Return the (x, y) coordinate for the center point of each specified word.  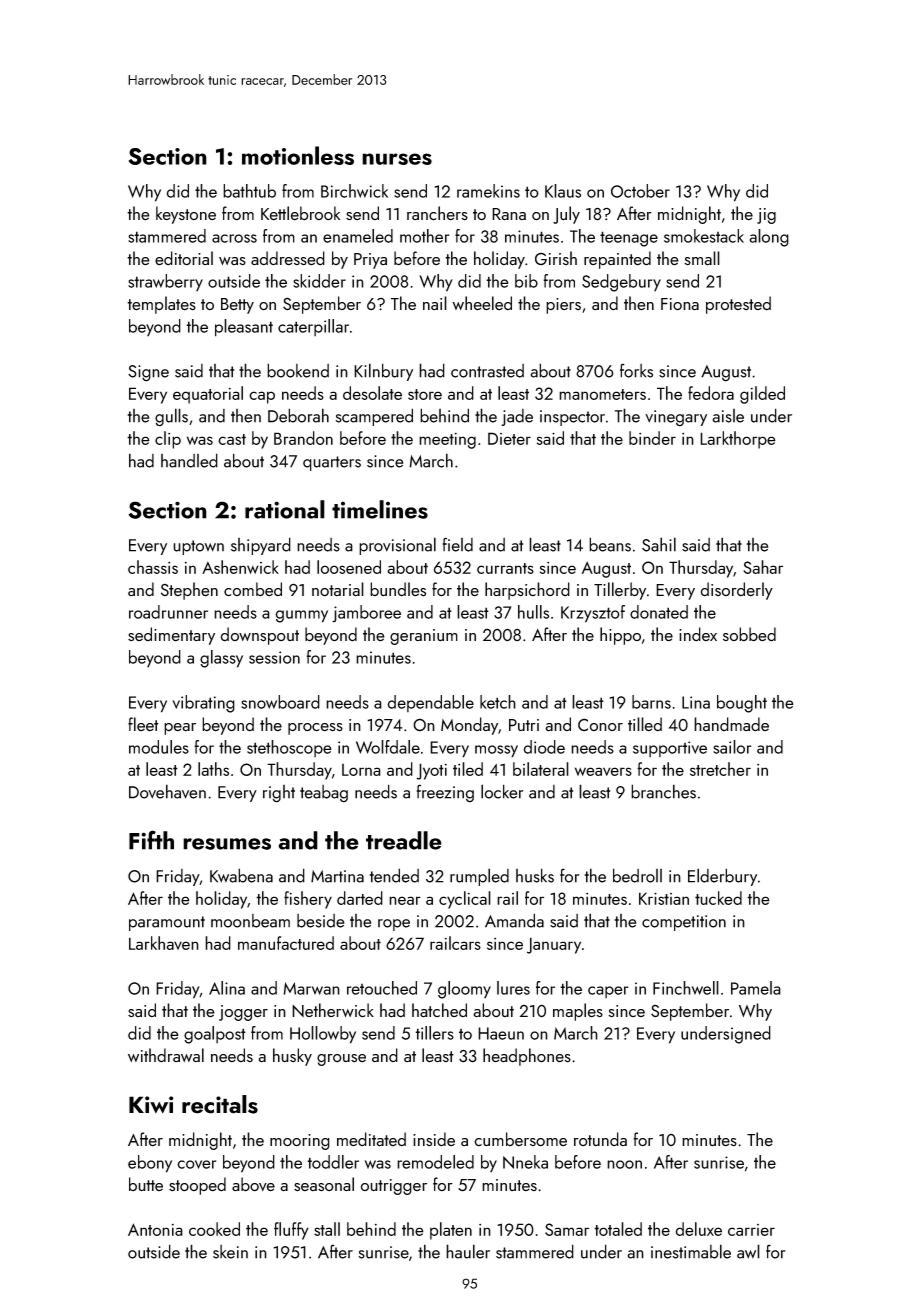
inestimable (691, 1251)
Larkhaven (164, 943)
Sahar (763, 567)
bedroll (637, 875)
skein (230, 1252)
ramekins (488, 191)
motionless (298, 155)
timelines (380, 509)
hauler (468, 1251)
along (769, 238)
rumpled (479, 877)
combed (253, 589)
